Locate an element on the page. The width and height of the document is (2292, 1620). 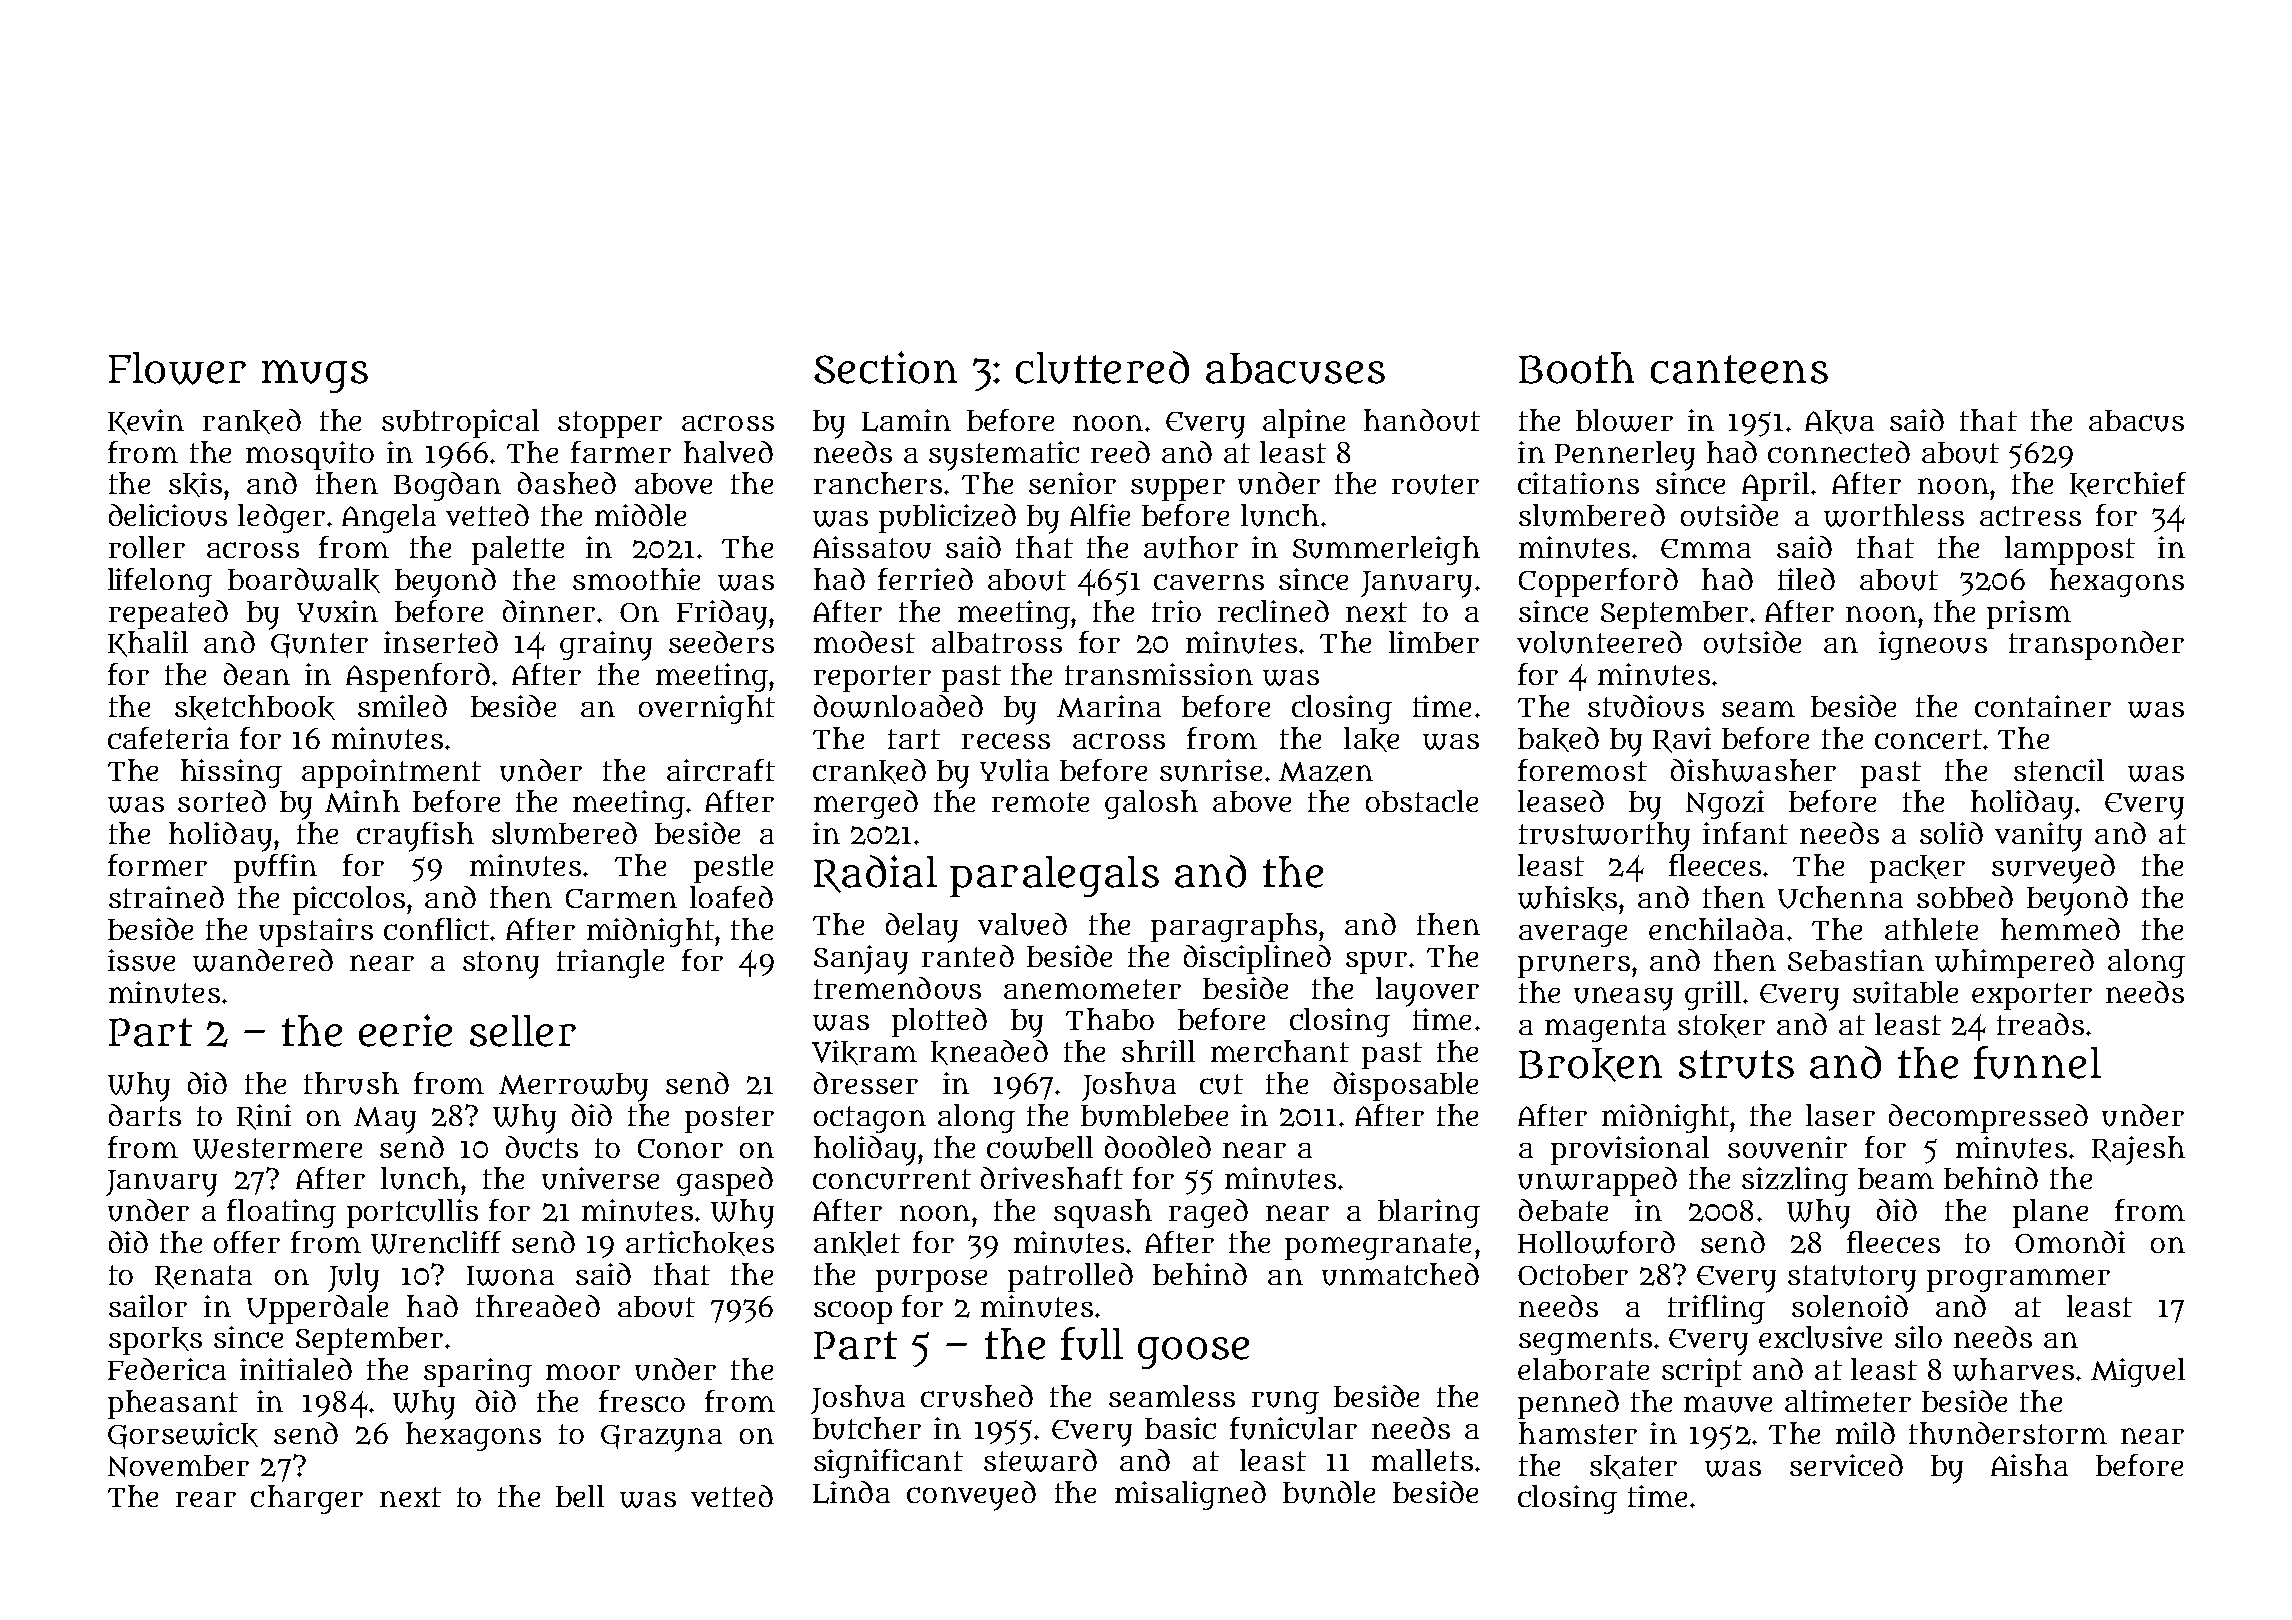
Miguel is located at coordinates (2138, 1372).
